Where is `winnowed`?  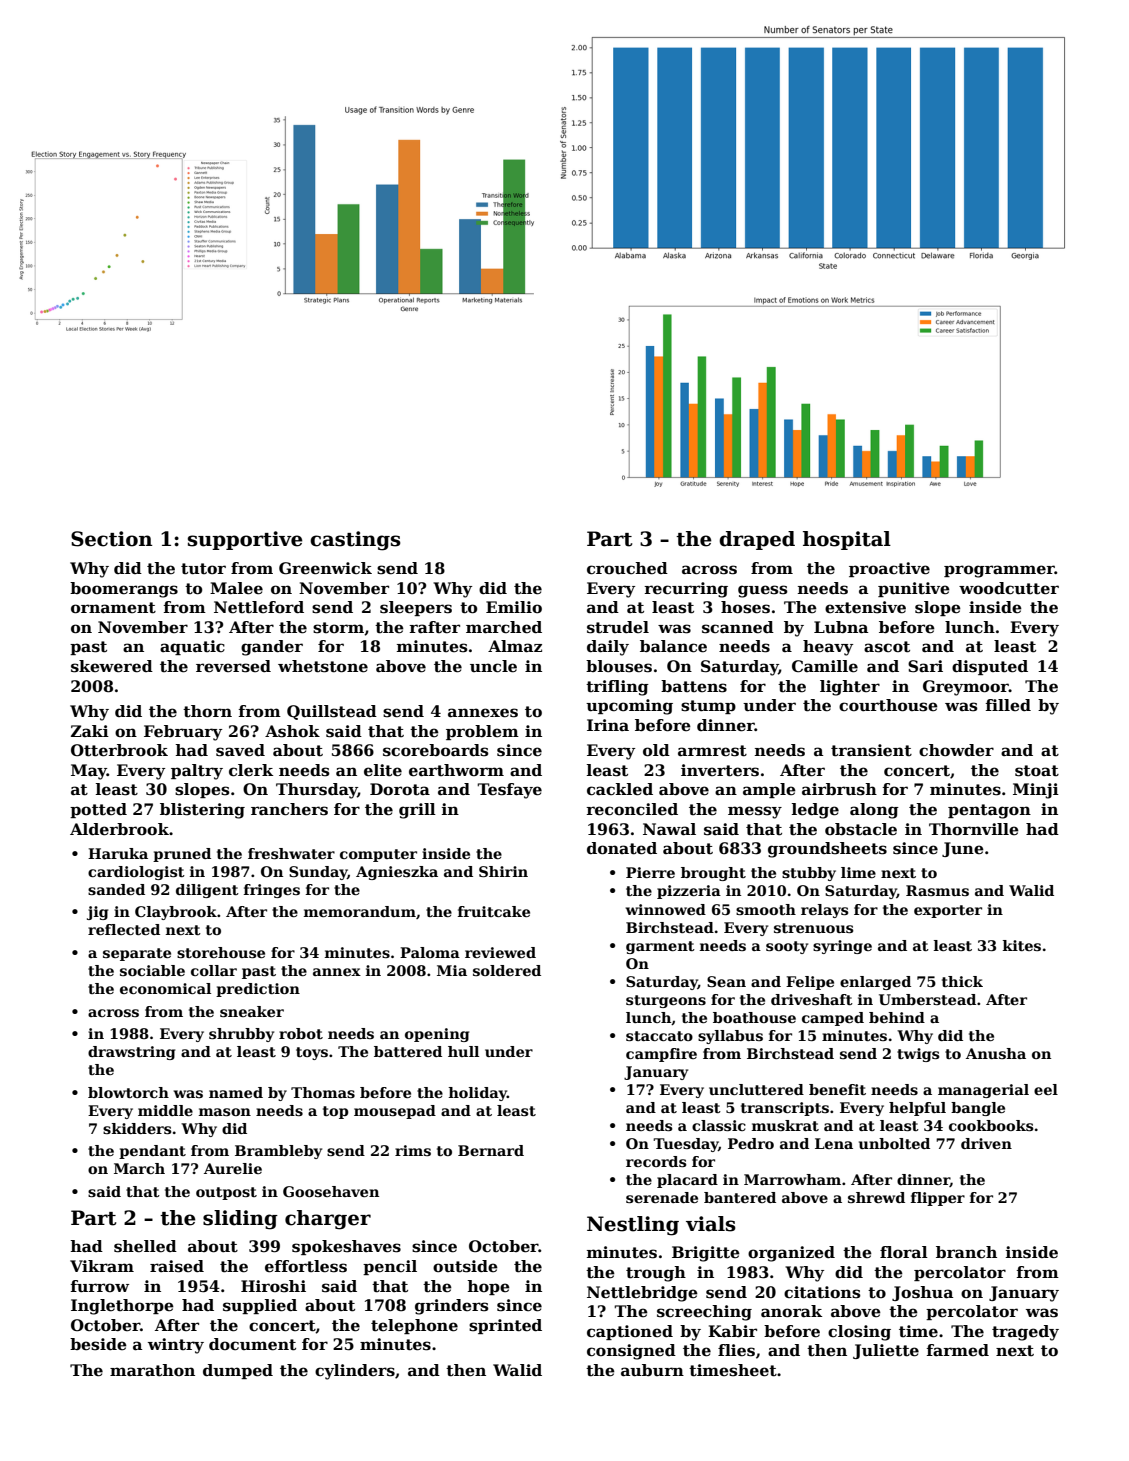
winnowed is located at coordinates (666, 909).
